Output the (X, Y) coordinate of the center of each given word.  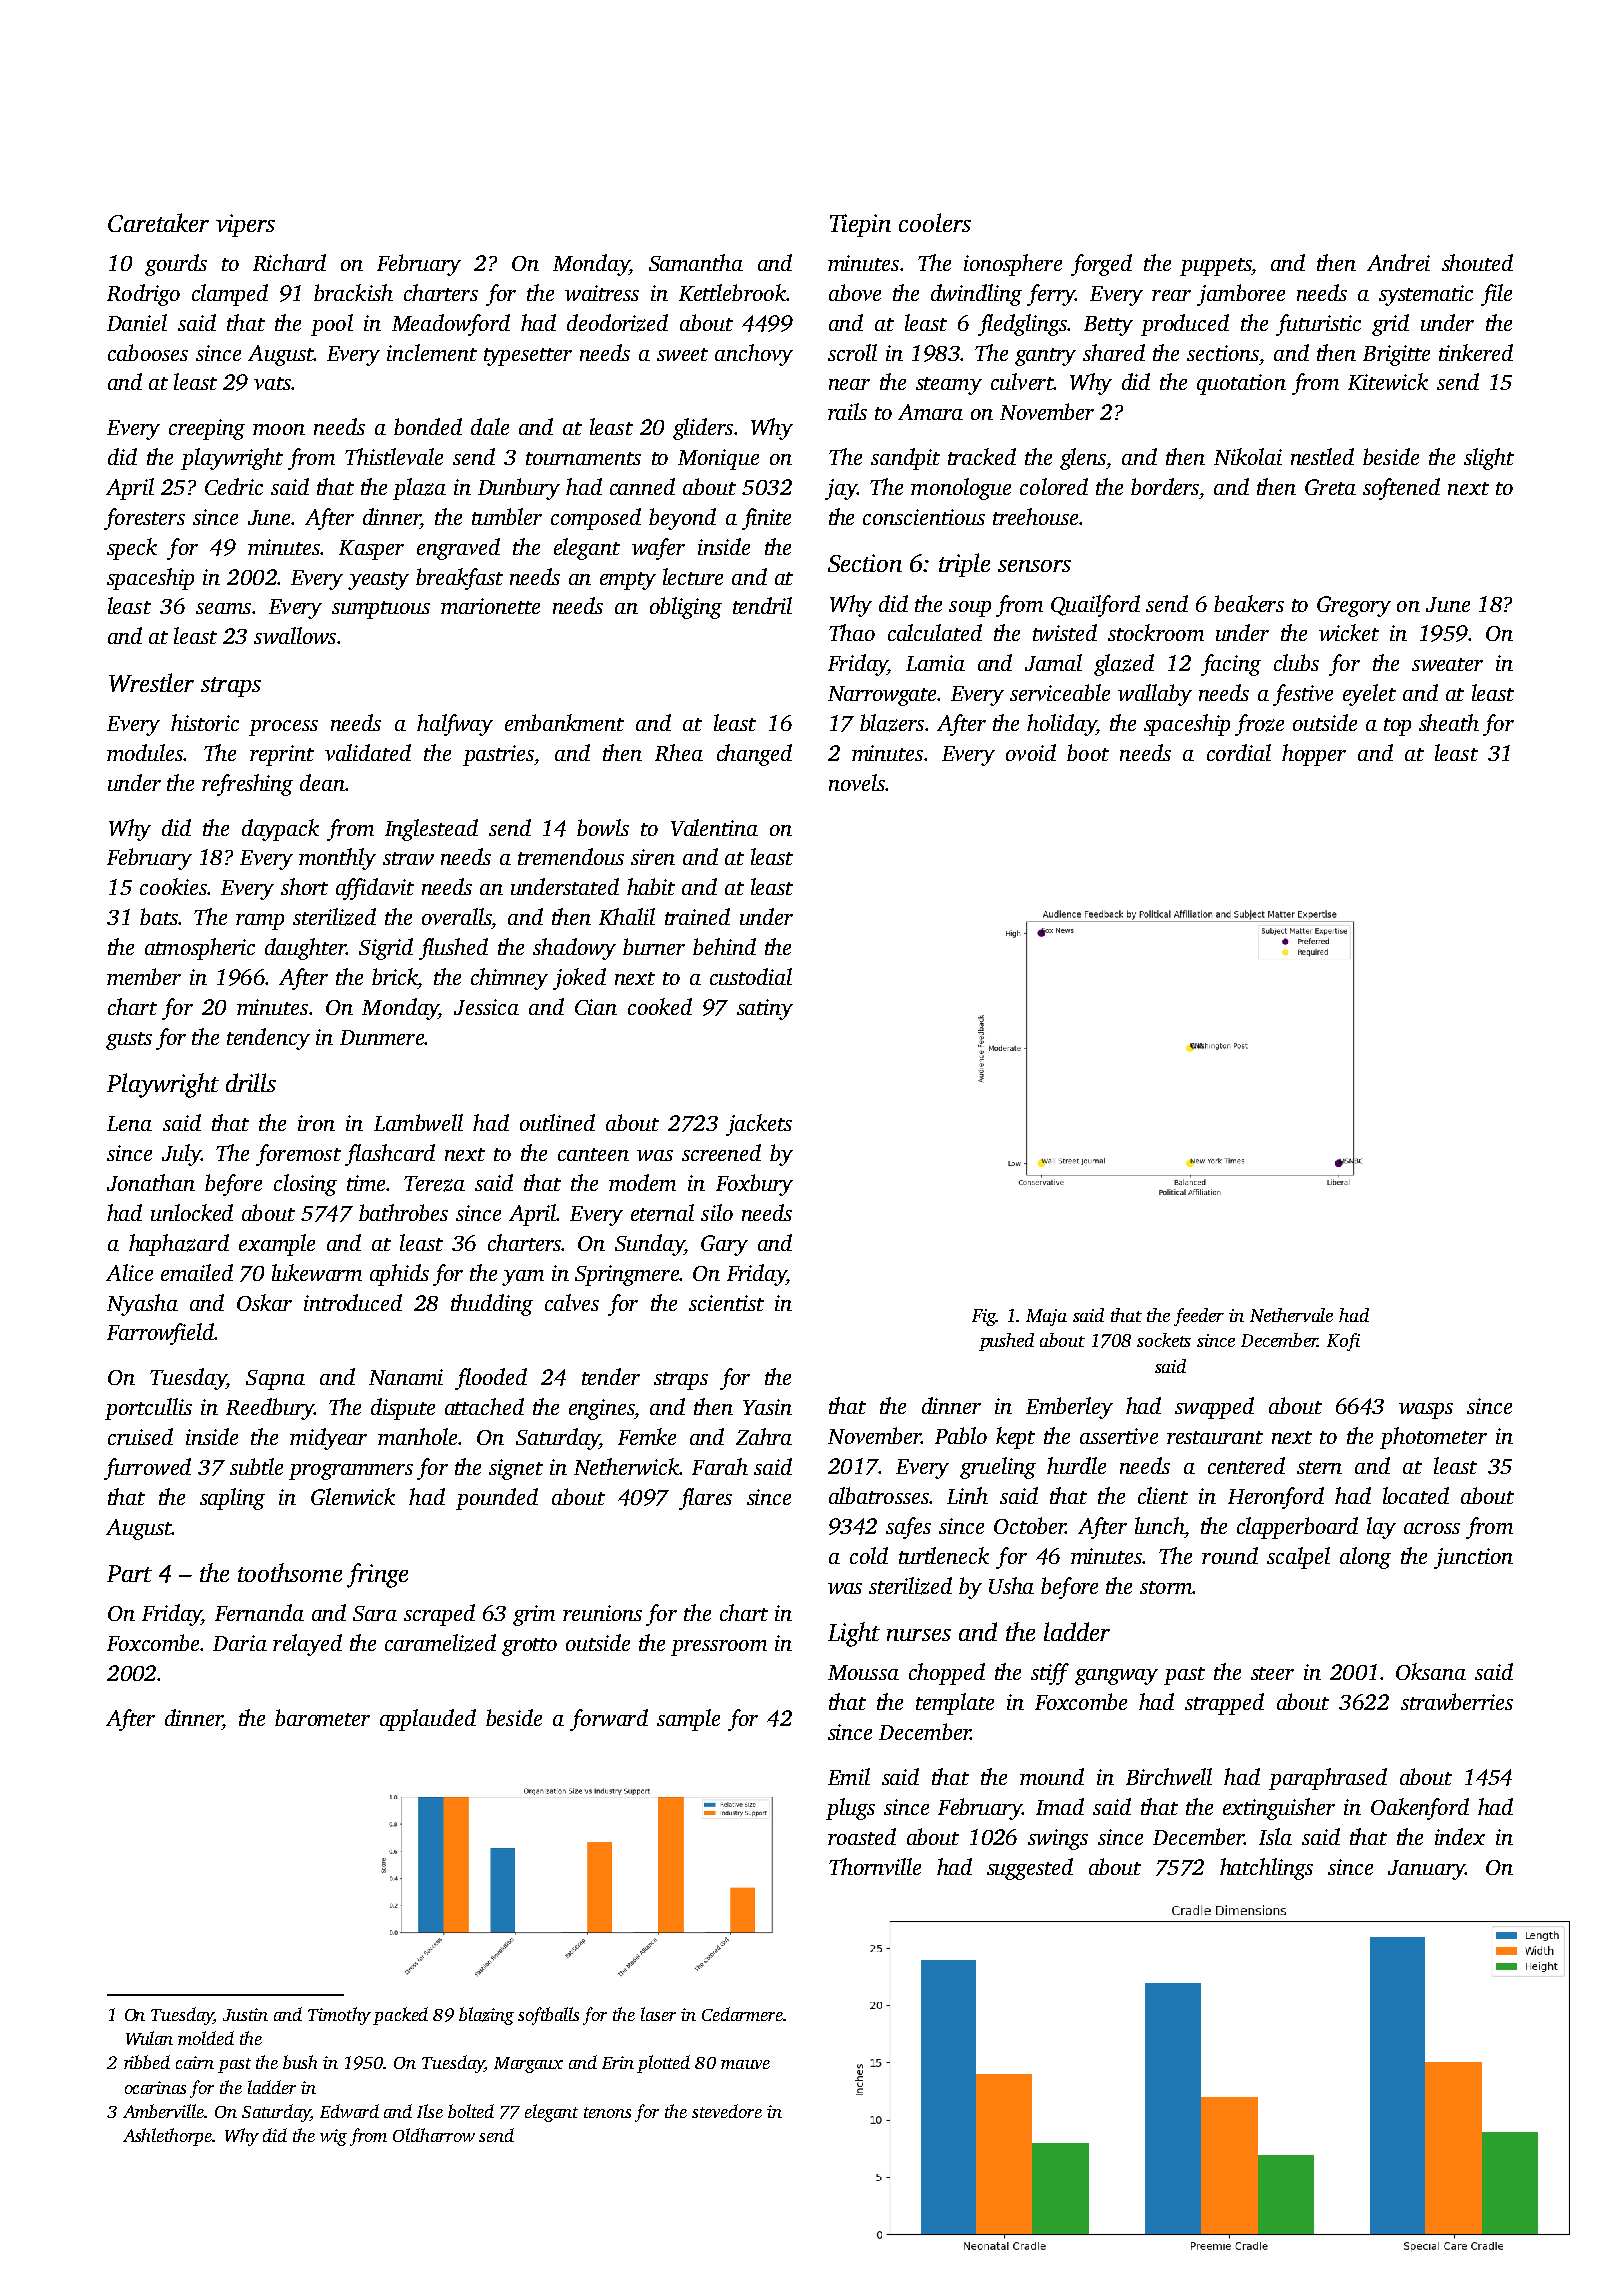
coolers (935, 222)
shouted (1477, 262)
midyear (328, 1439)
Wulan (149, 2038)
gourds (176, 265)
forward (609, 1720)
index (1460, 1836)
